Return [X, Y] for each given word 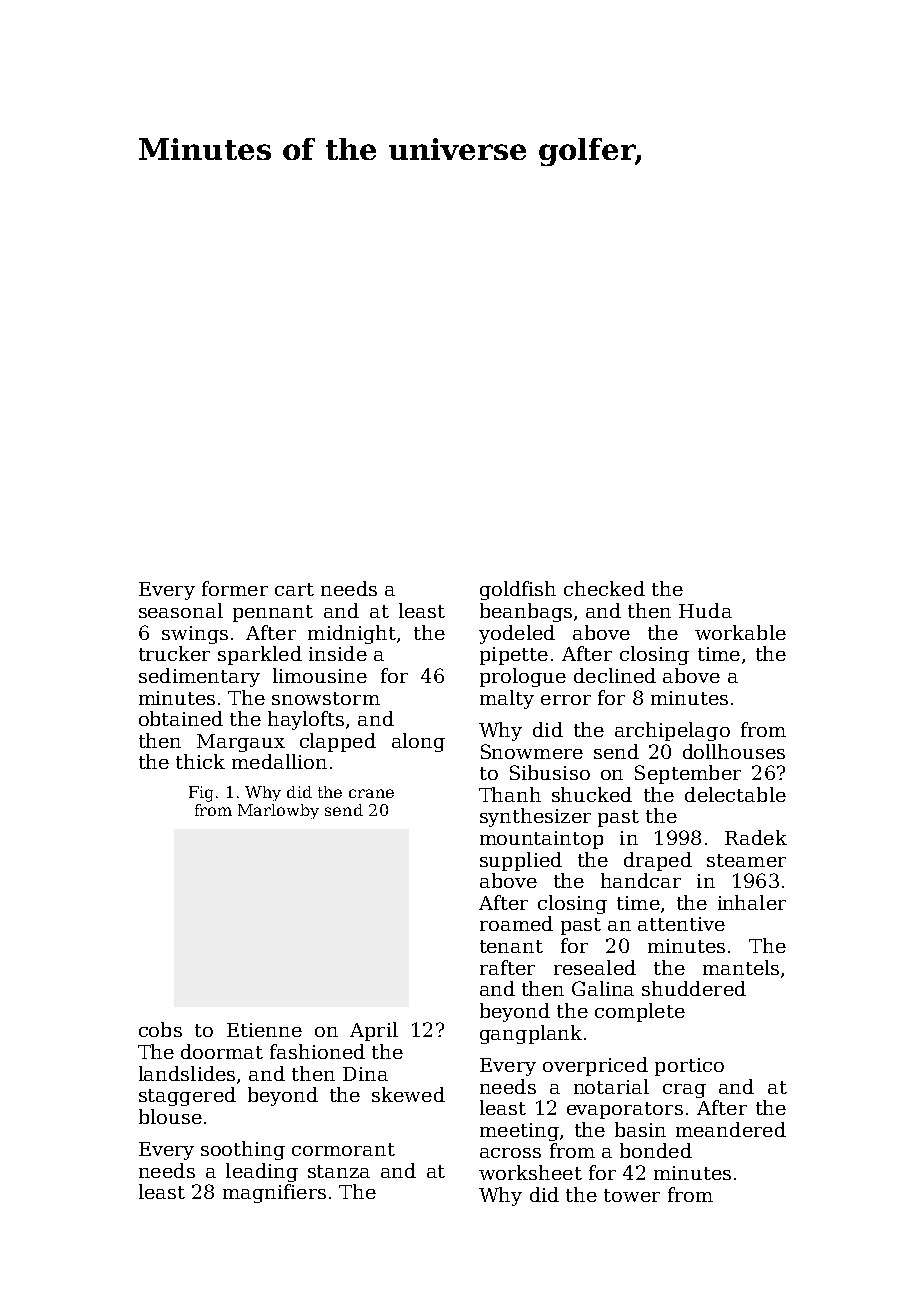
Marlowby [278, 811]
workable [740, 632]
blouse [170, 1116]
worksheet [530, 1172]
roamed [516, 923]
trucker [174, 653]
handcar [641, 880]
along [418, 742]
